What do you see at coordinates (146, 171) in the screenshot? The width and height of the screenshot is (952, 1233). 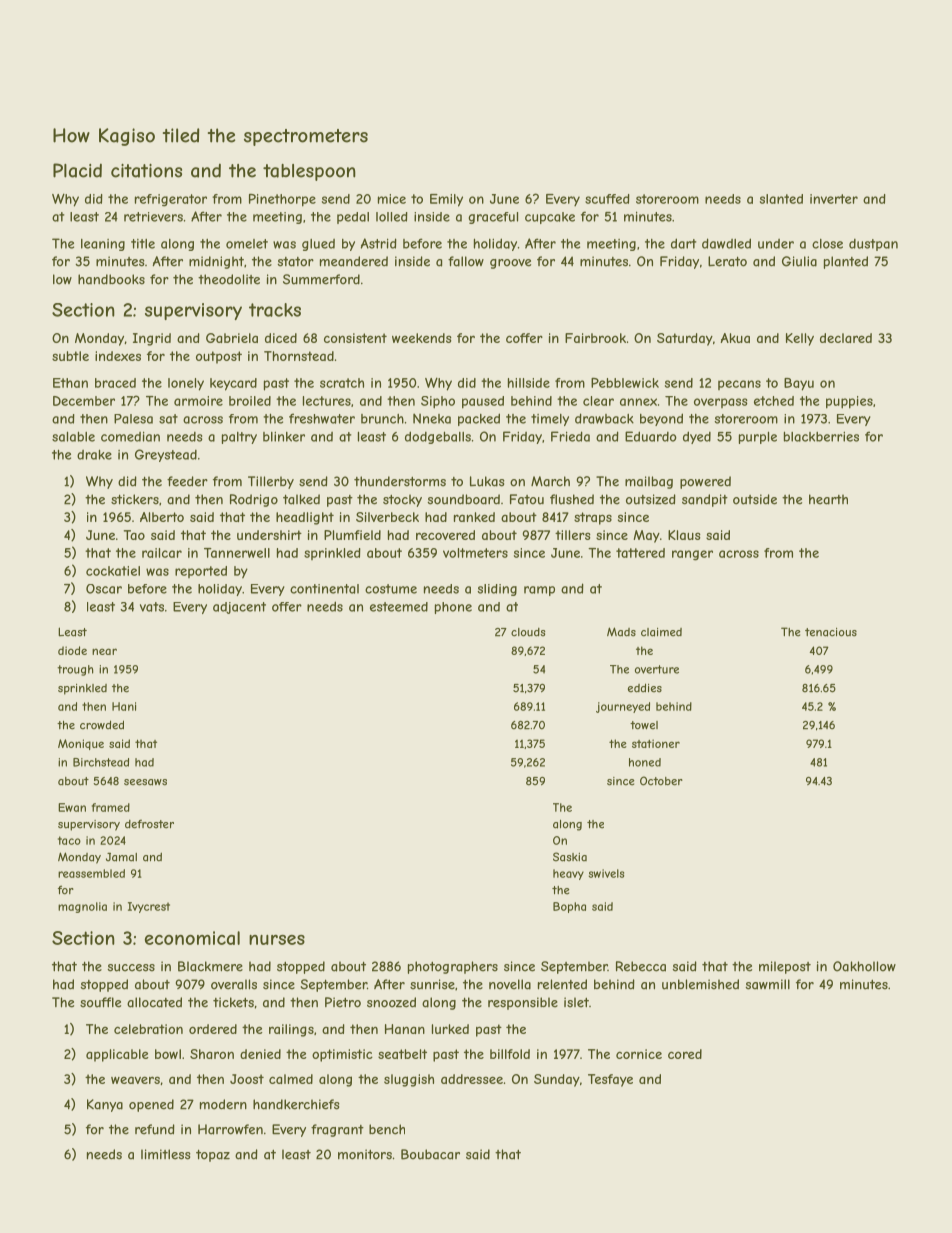 I see `citations` at bounding box center [146, 171].
